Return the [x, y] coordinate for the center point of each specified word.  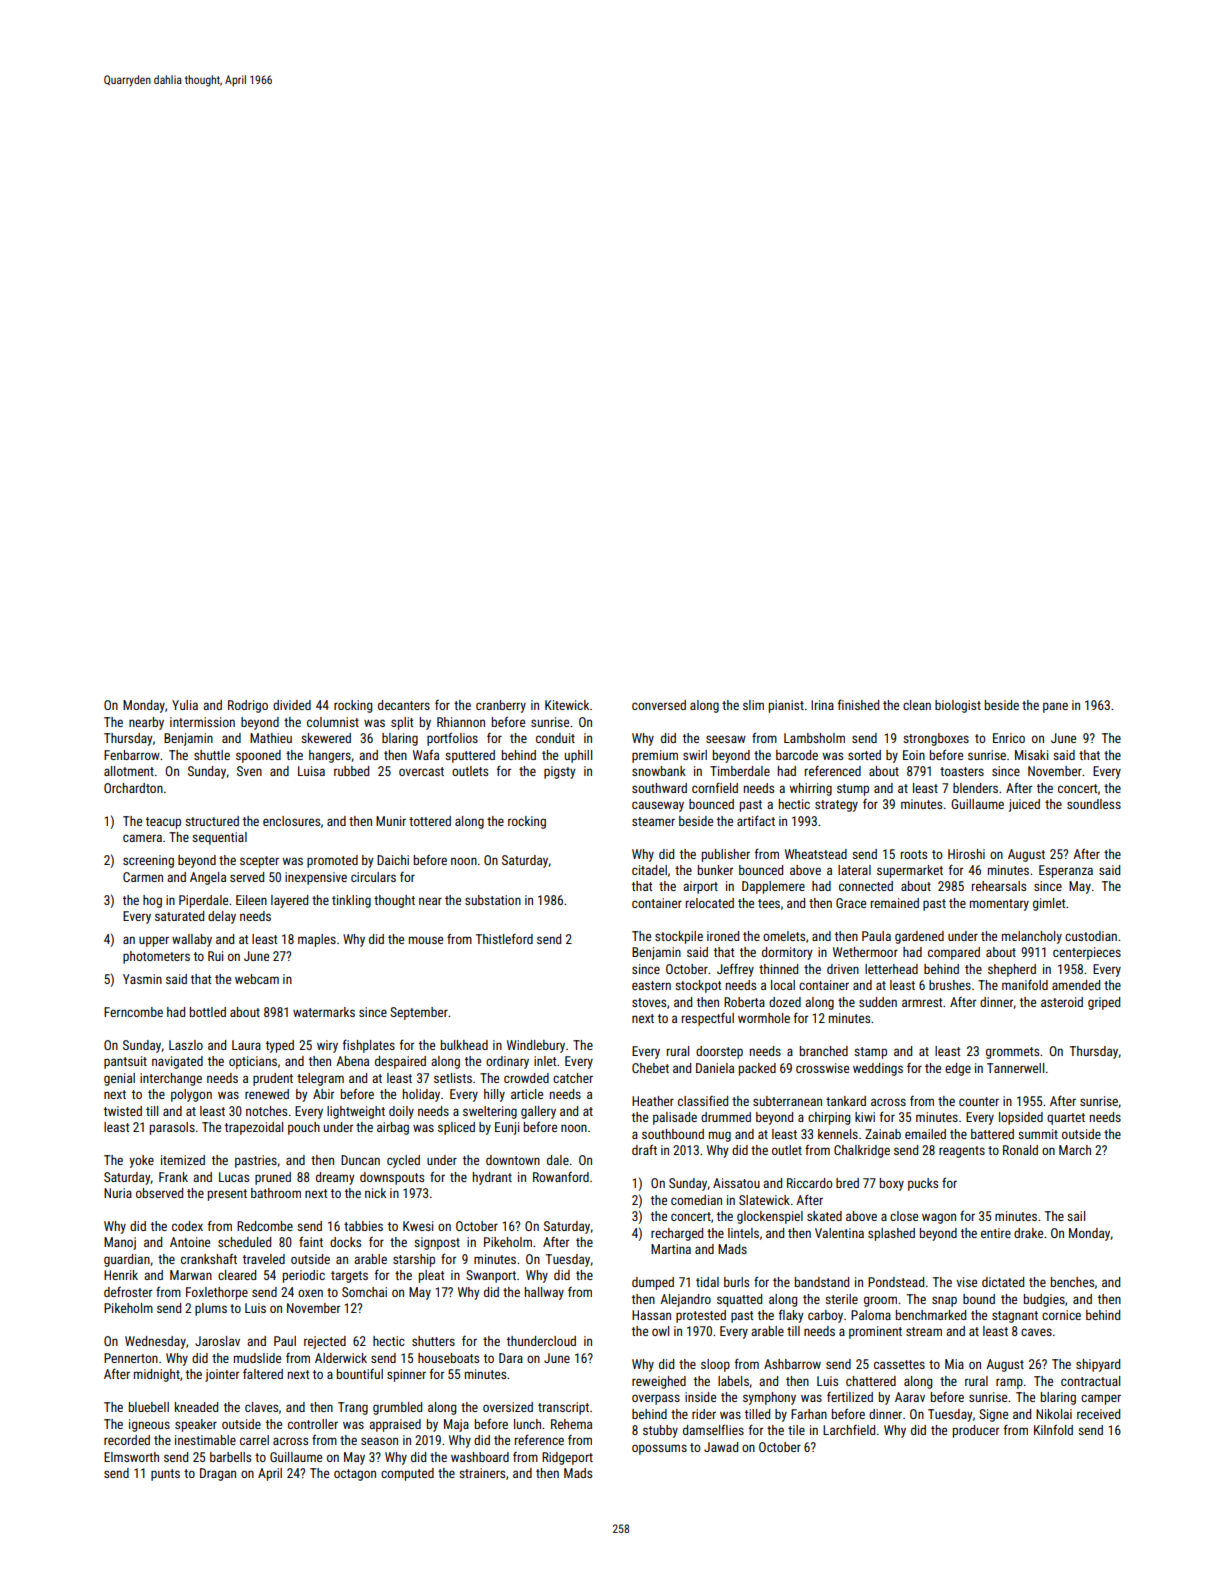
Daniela [715, 1068]
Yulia [185, 705]
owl [660, 1331]
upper [154, 941]
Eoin [914, 755]
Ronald [1020, 1150]
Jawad [721, 1447]
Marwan [191, 1275]
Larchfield [849, 1430]
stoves [649, 1002]
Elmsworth [131, 1457]
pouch [304, 1128]
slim [753, 705]
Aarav [910, 1397]
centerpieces [1087, 953]
